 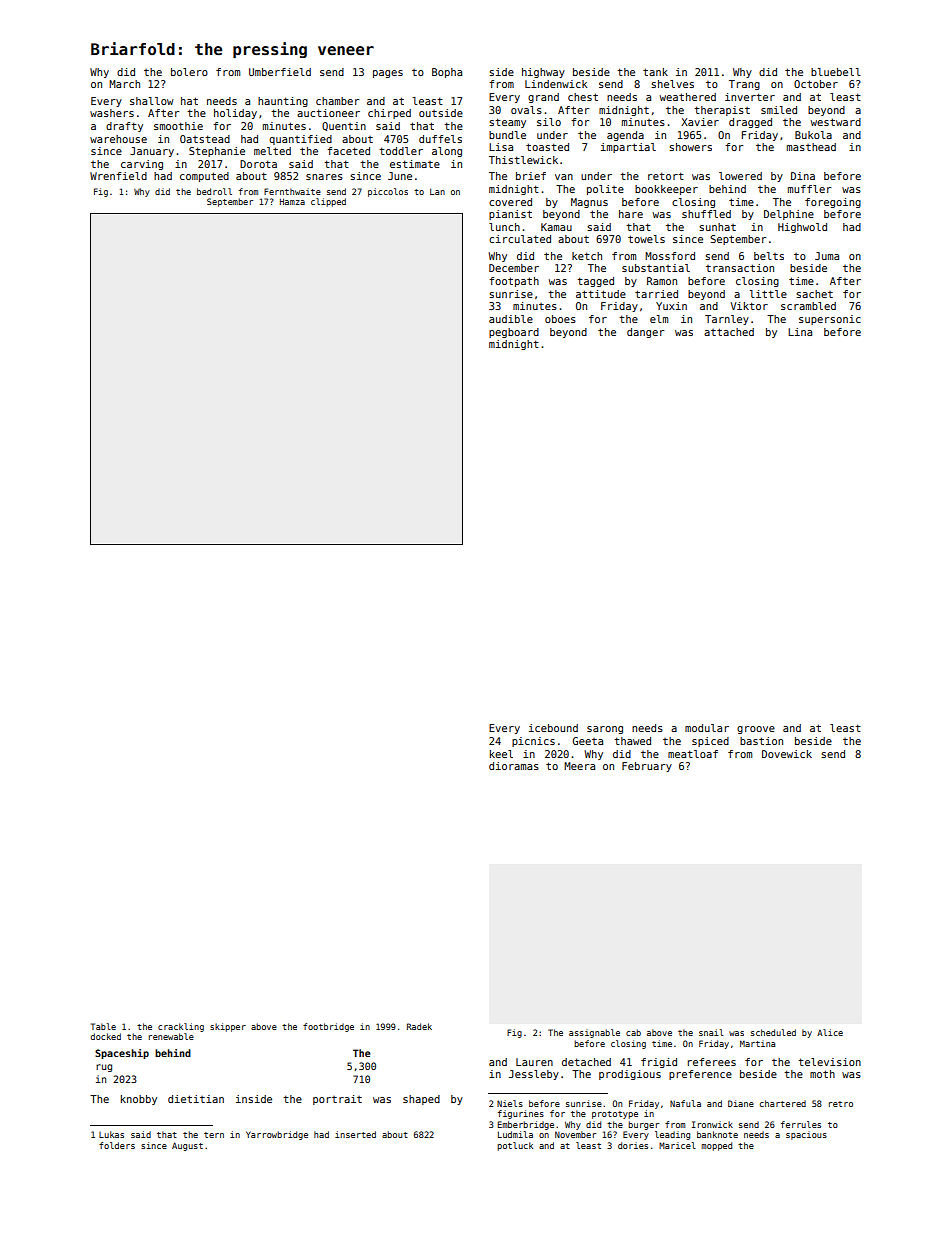 I want to click on scheduled, so click(x=773, y=1032).
